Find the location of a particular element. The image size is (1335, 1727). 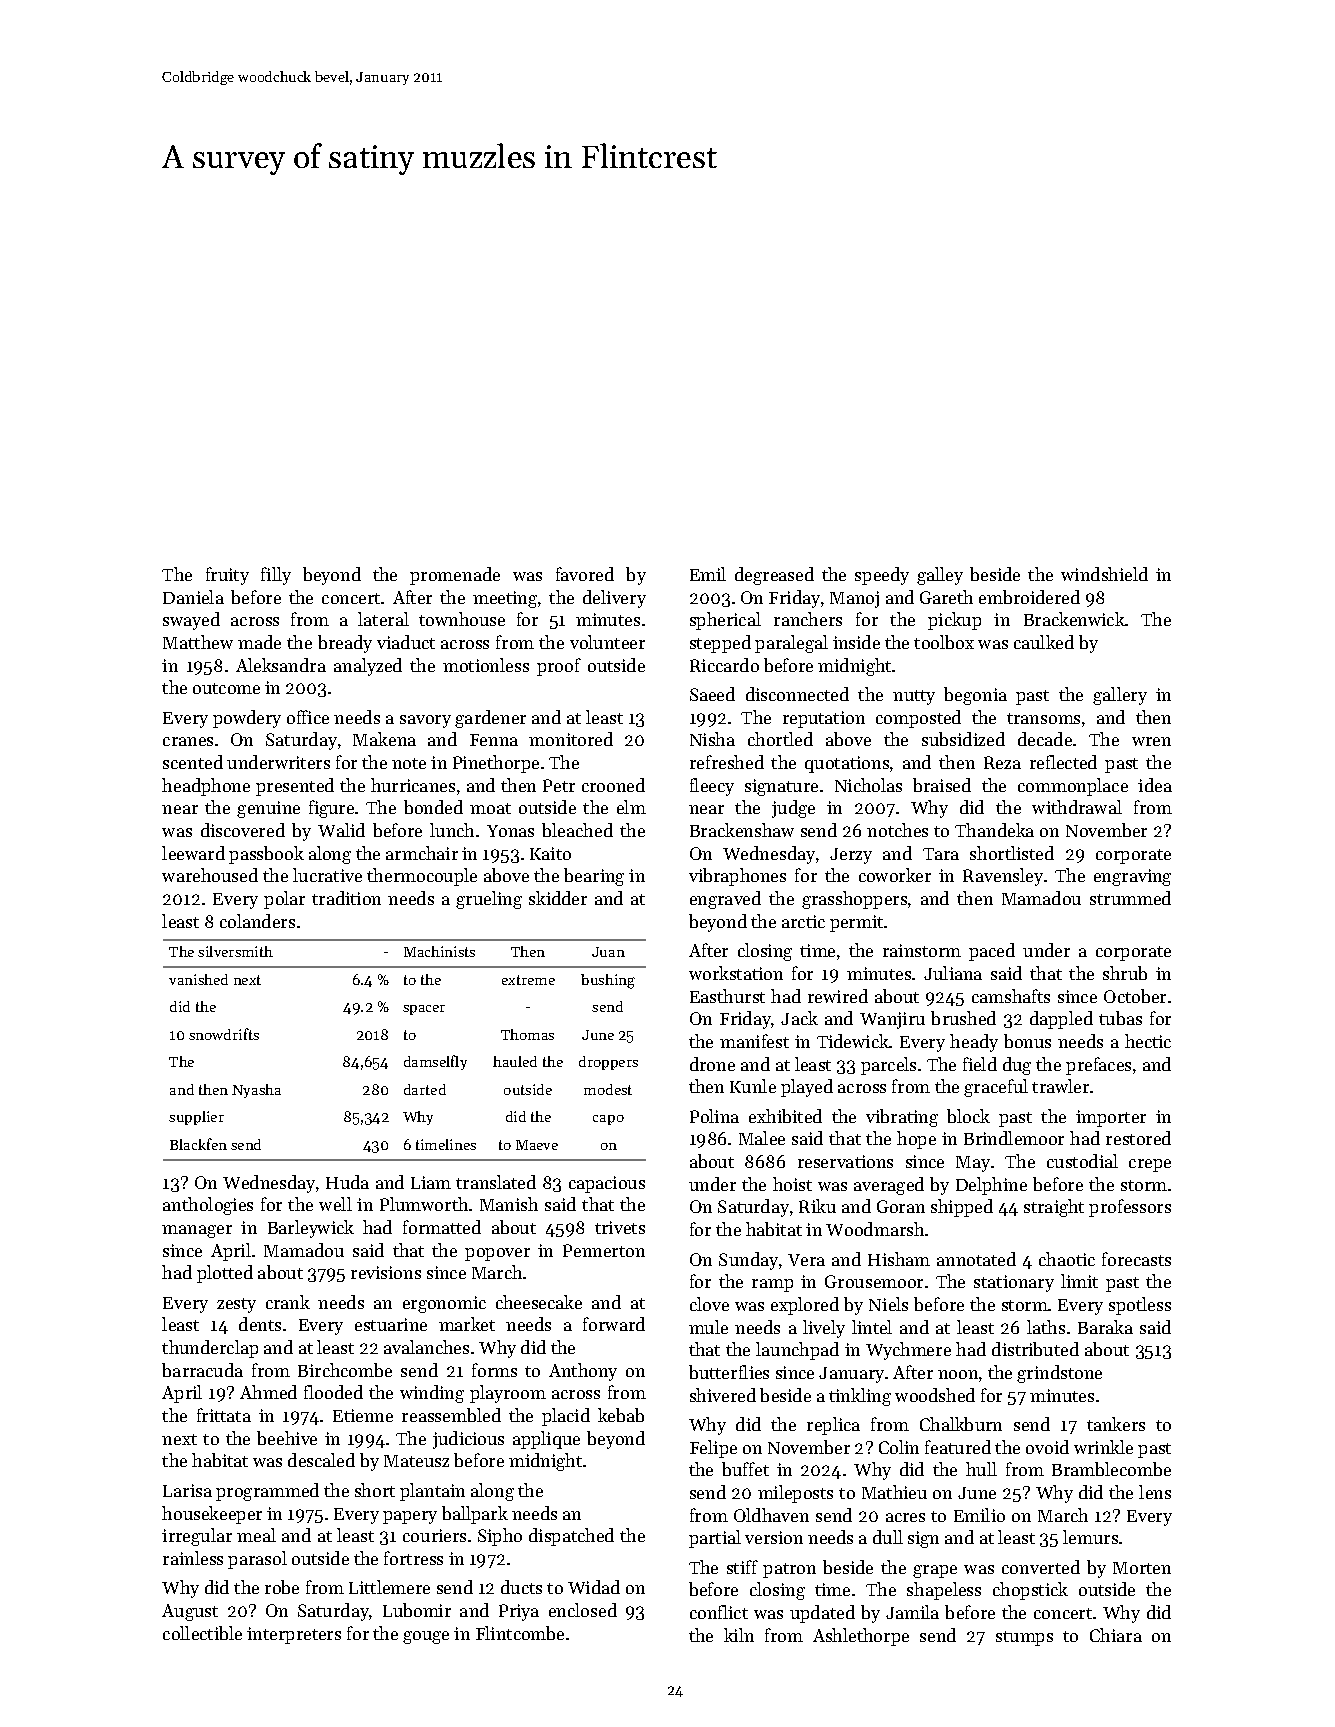

Huda is located at coordinates (347, 1182).
